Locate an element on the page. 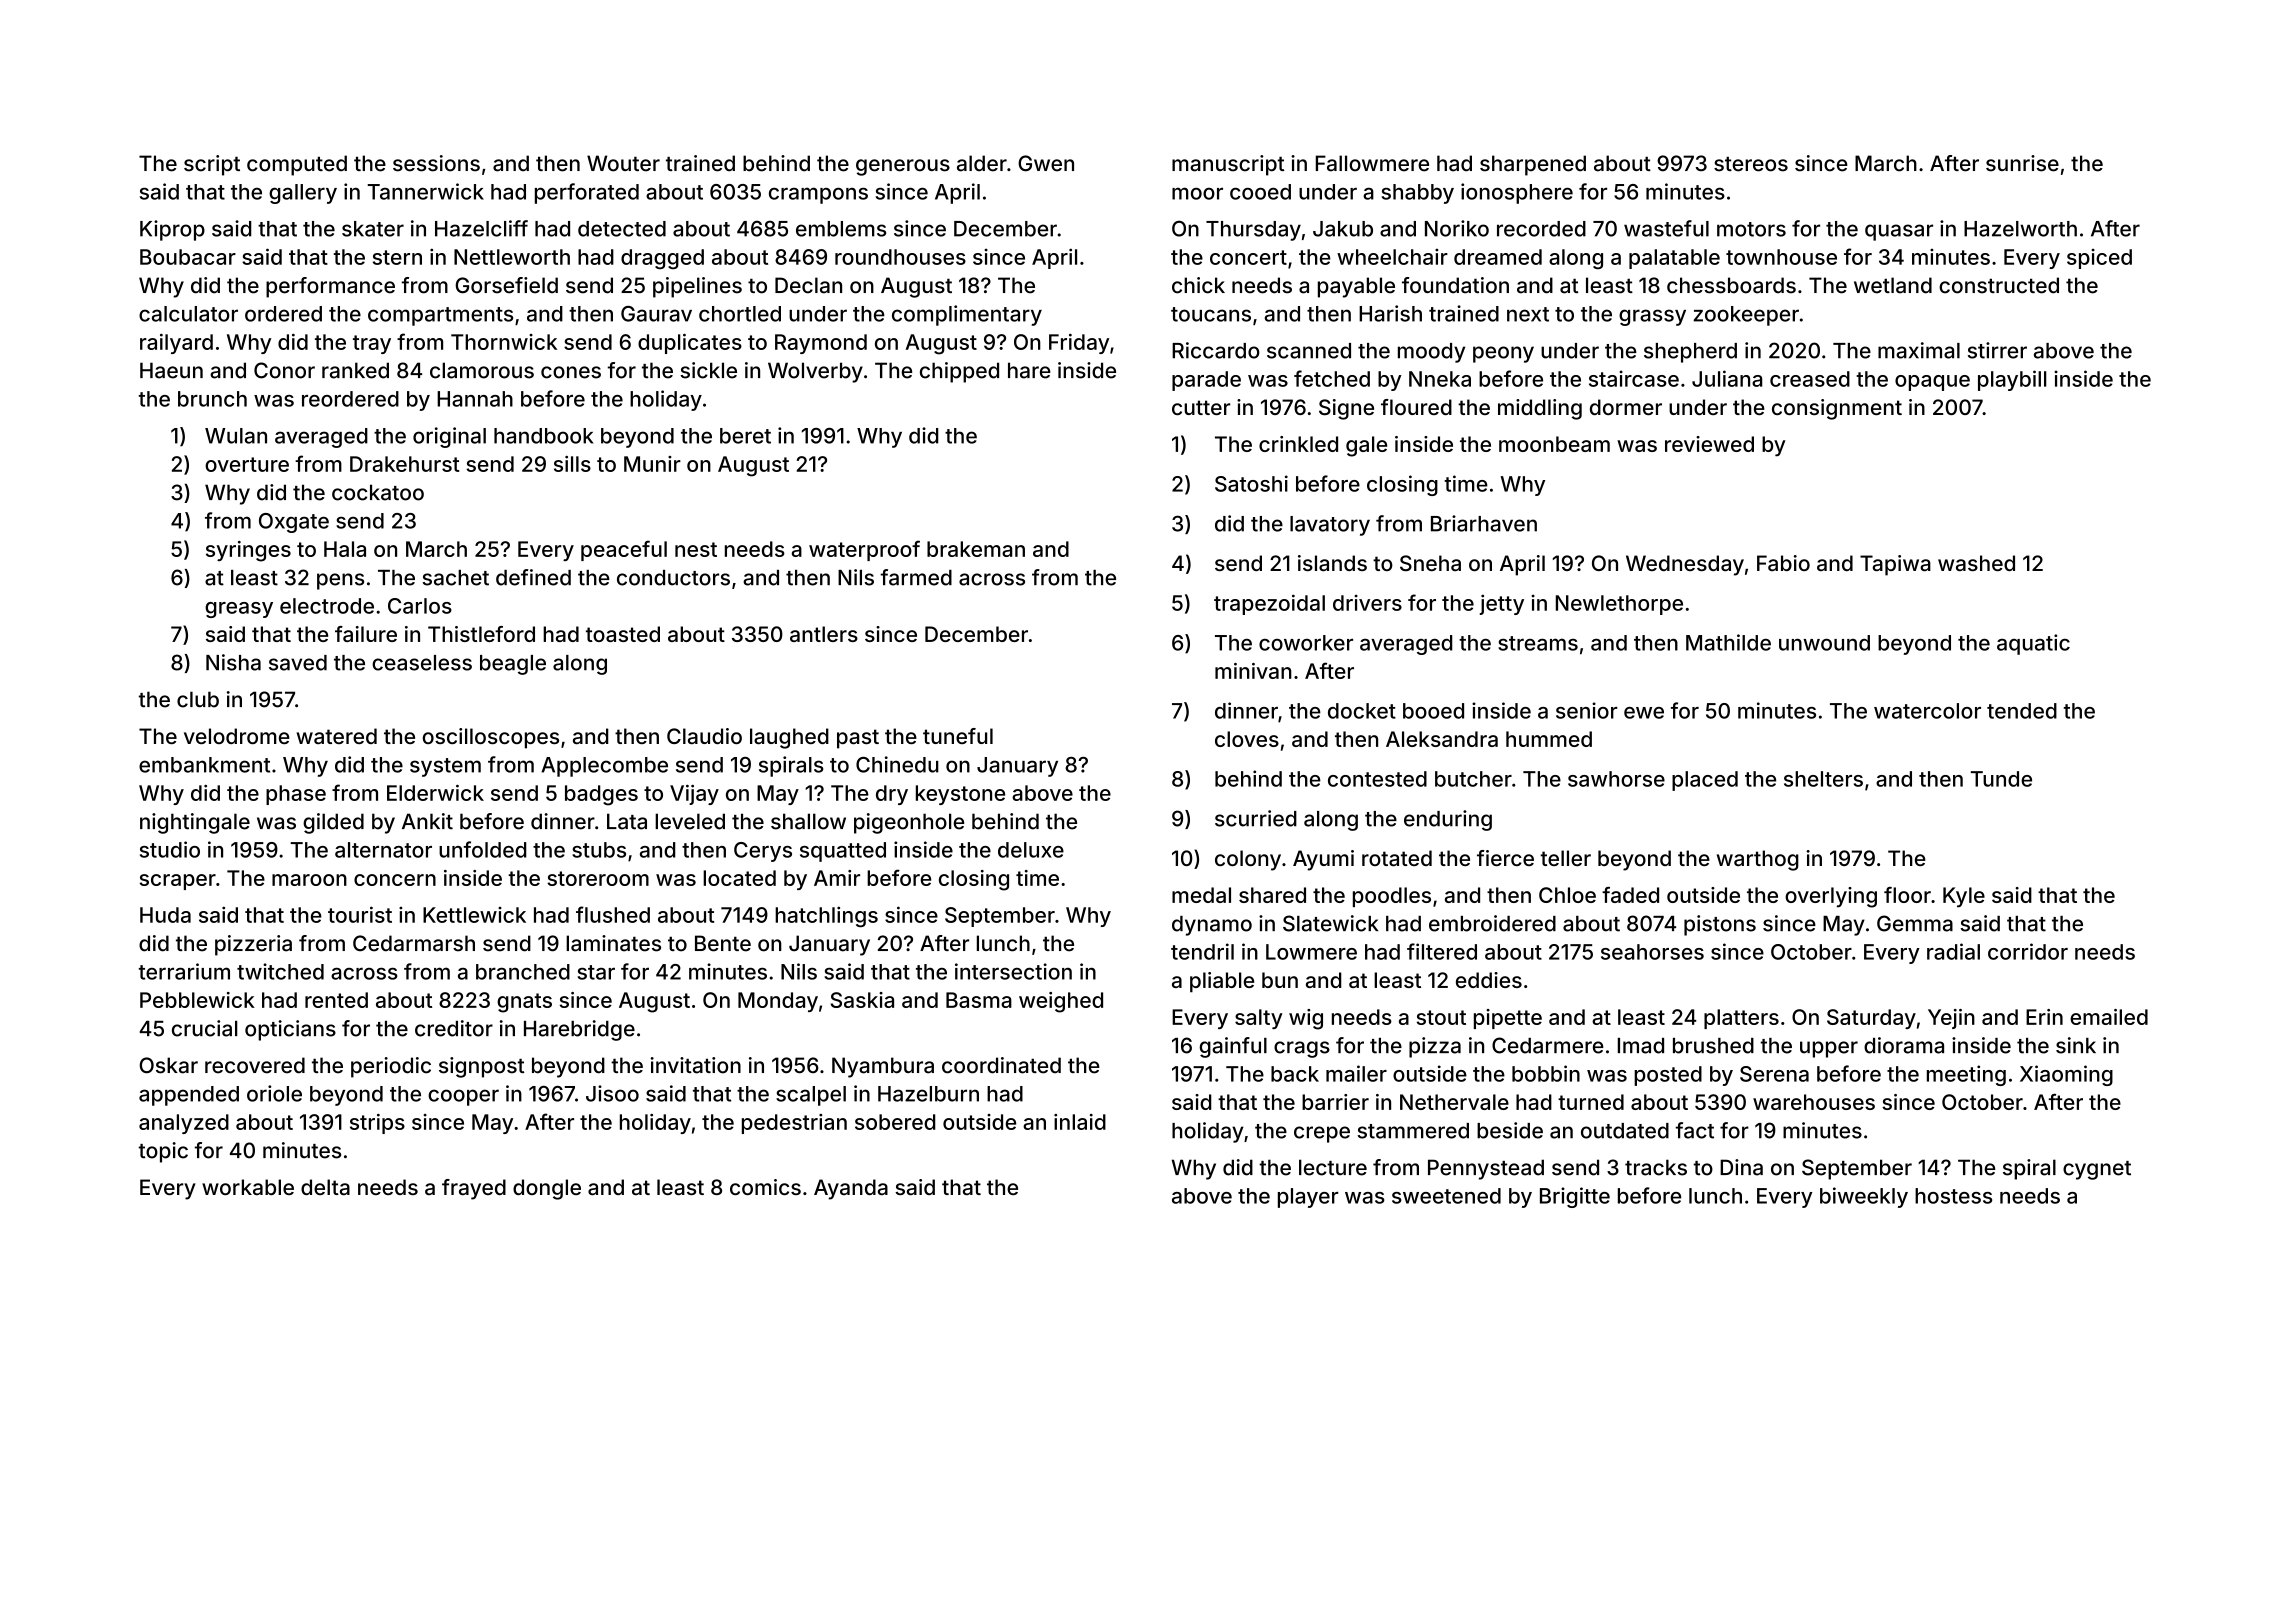  nest is located at coordinates (696, 549).
